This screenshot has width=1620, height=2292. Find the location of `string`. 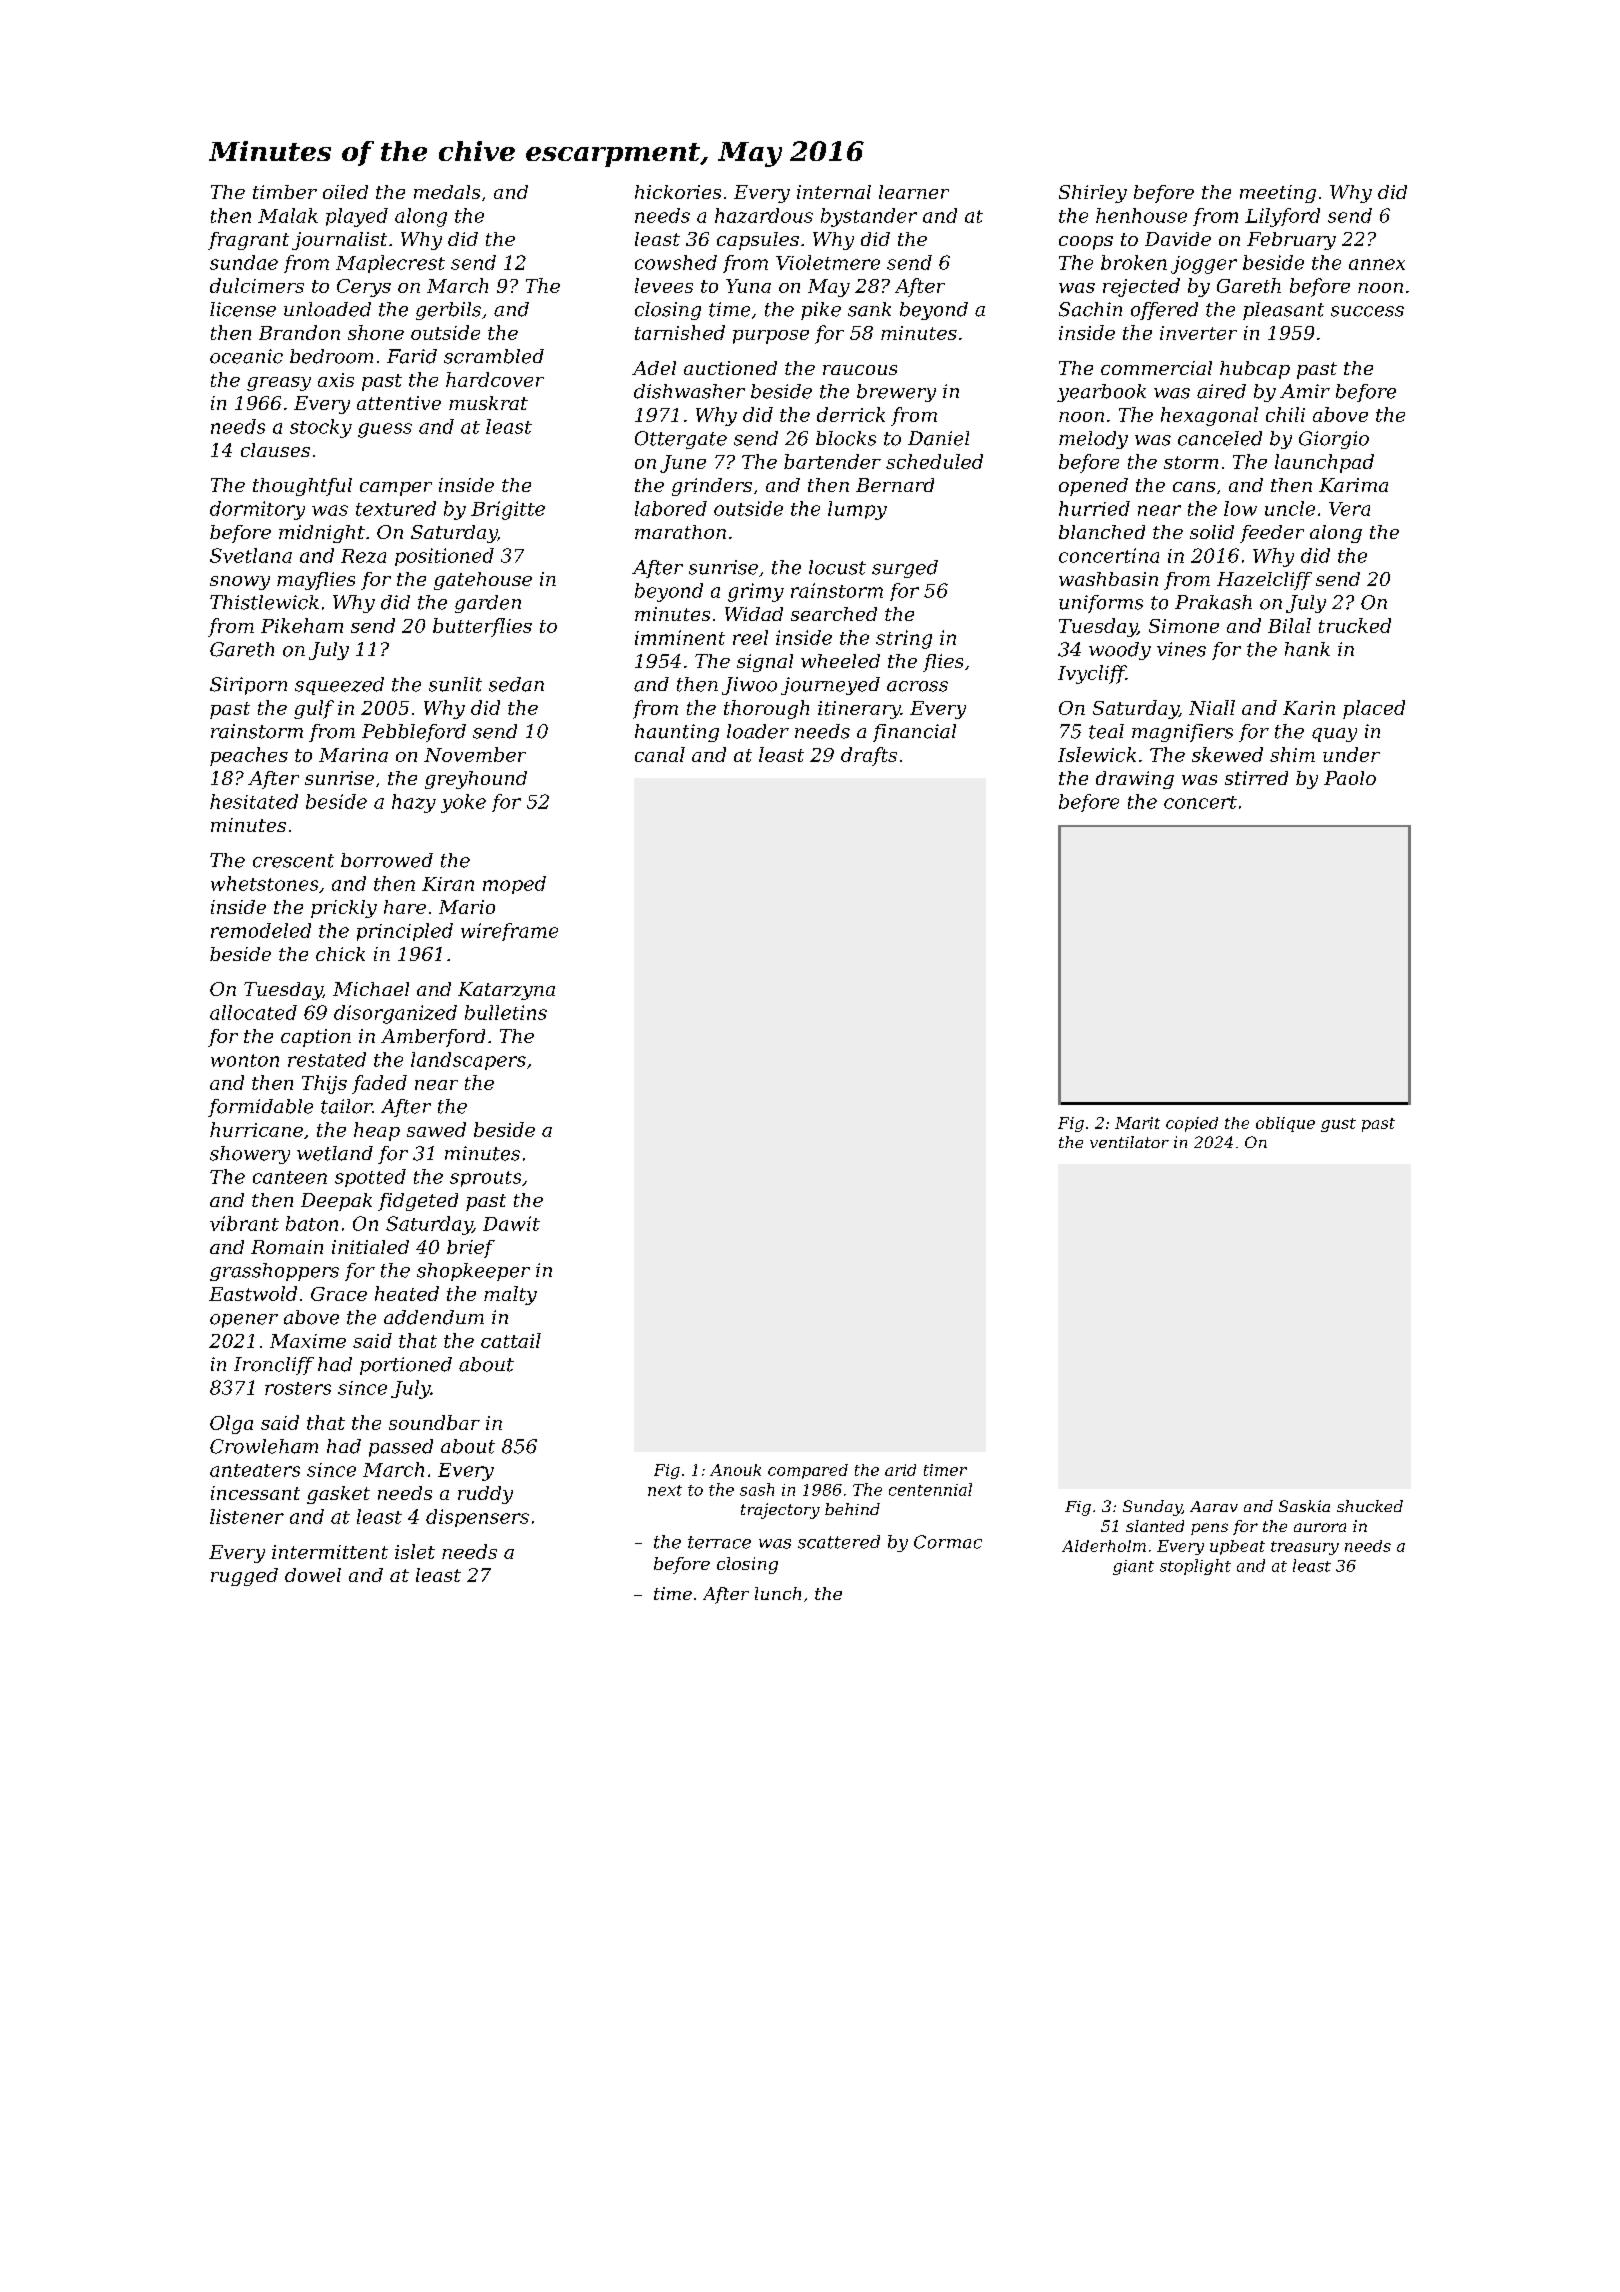

string is located at coordinates (904, 639).
